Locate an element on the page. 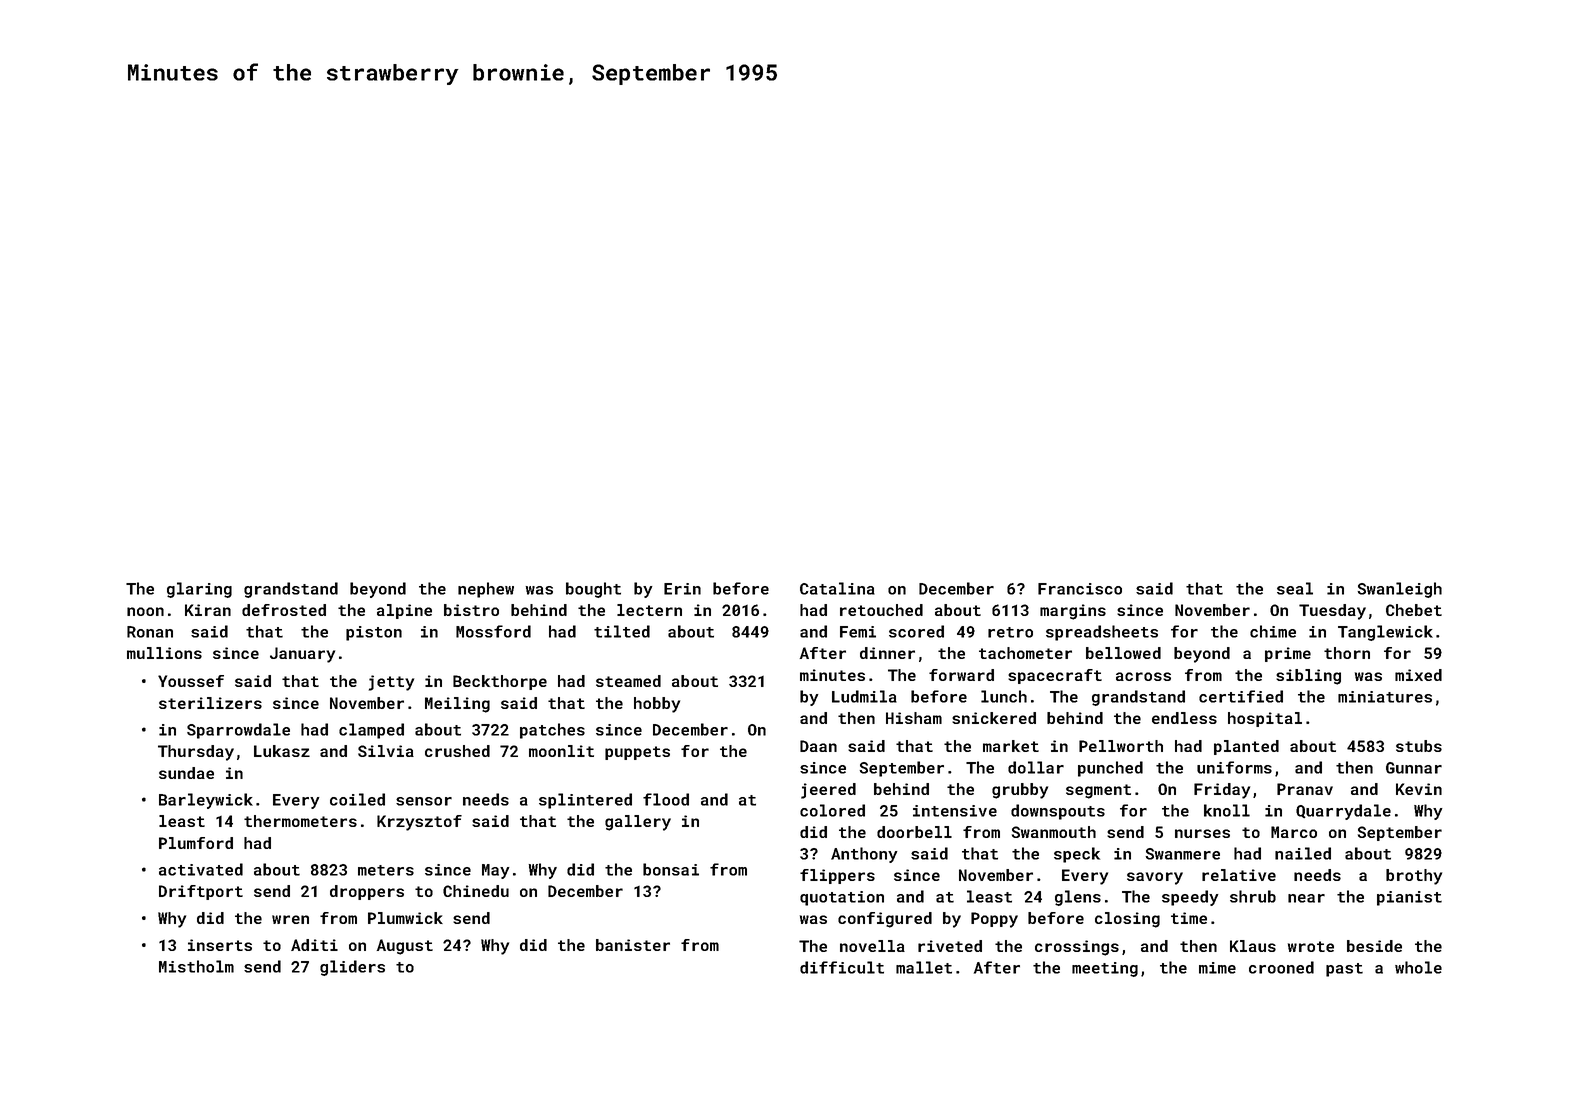 This page has width=1569, height=1109. seal is located at coordinates (1295, 588).
